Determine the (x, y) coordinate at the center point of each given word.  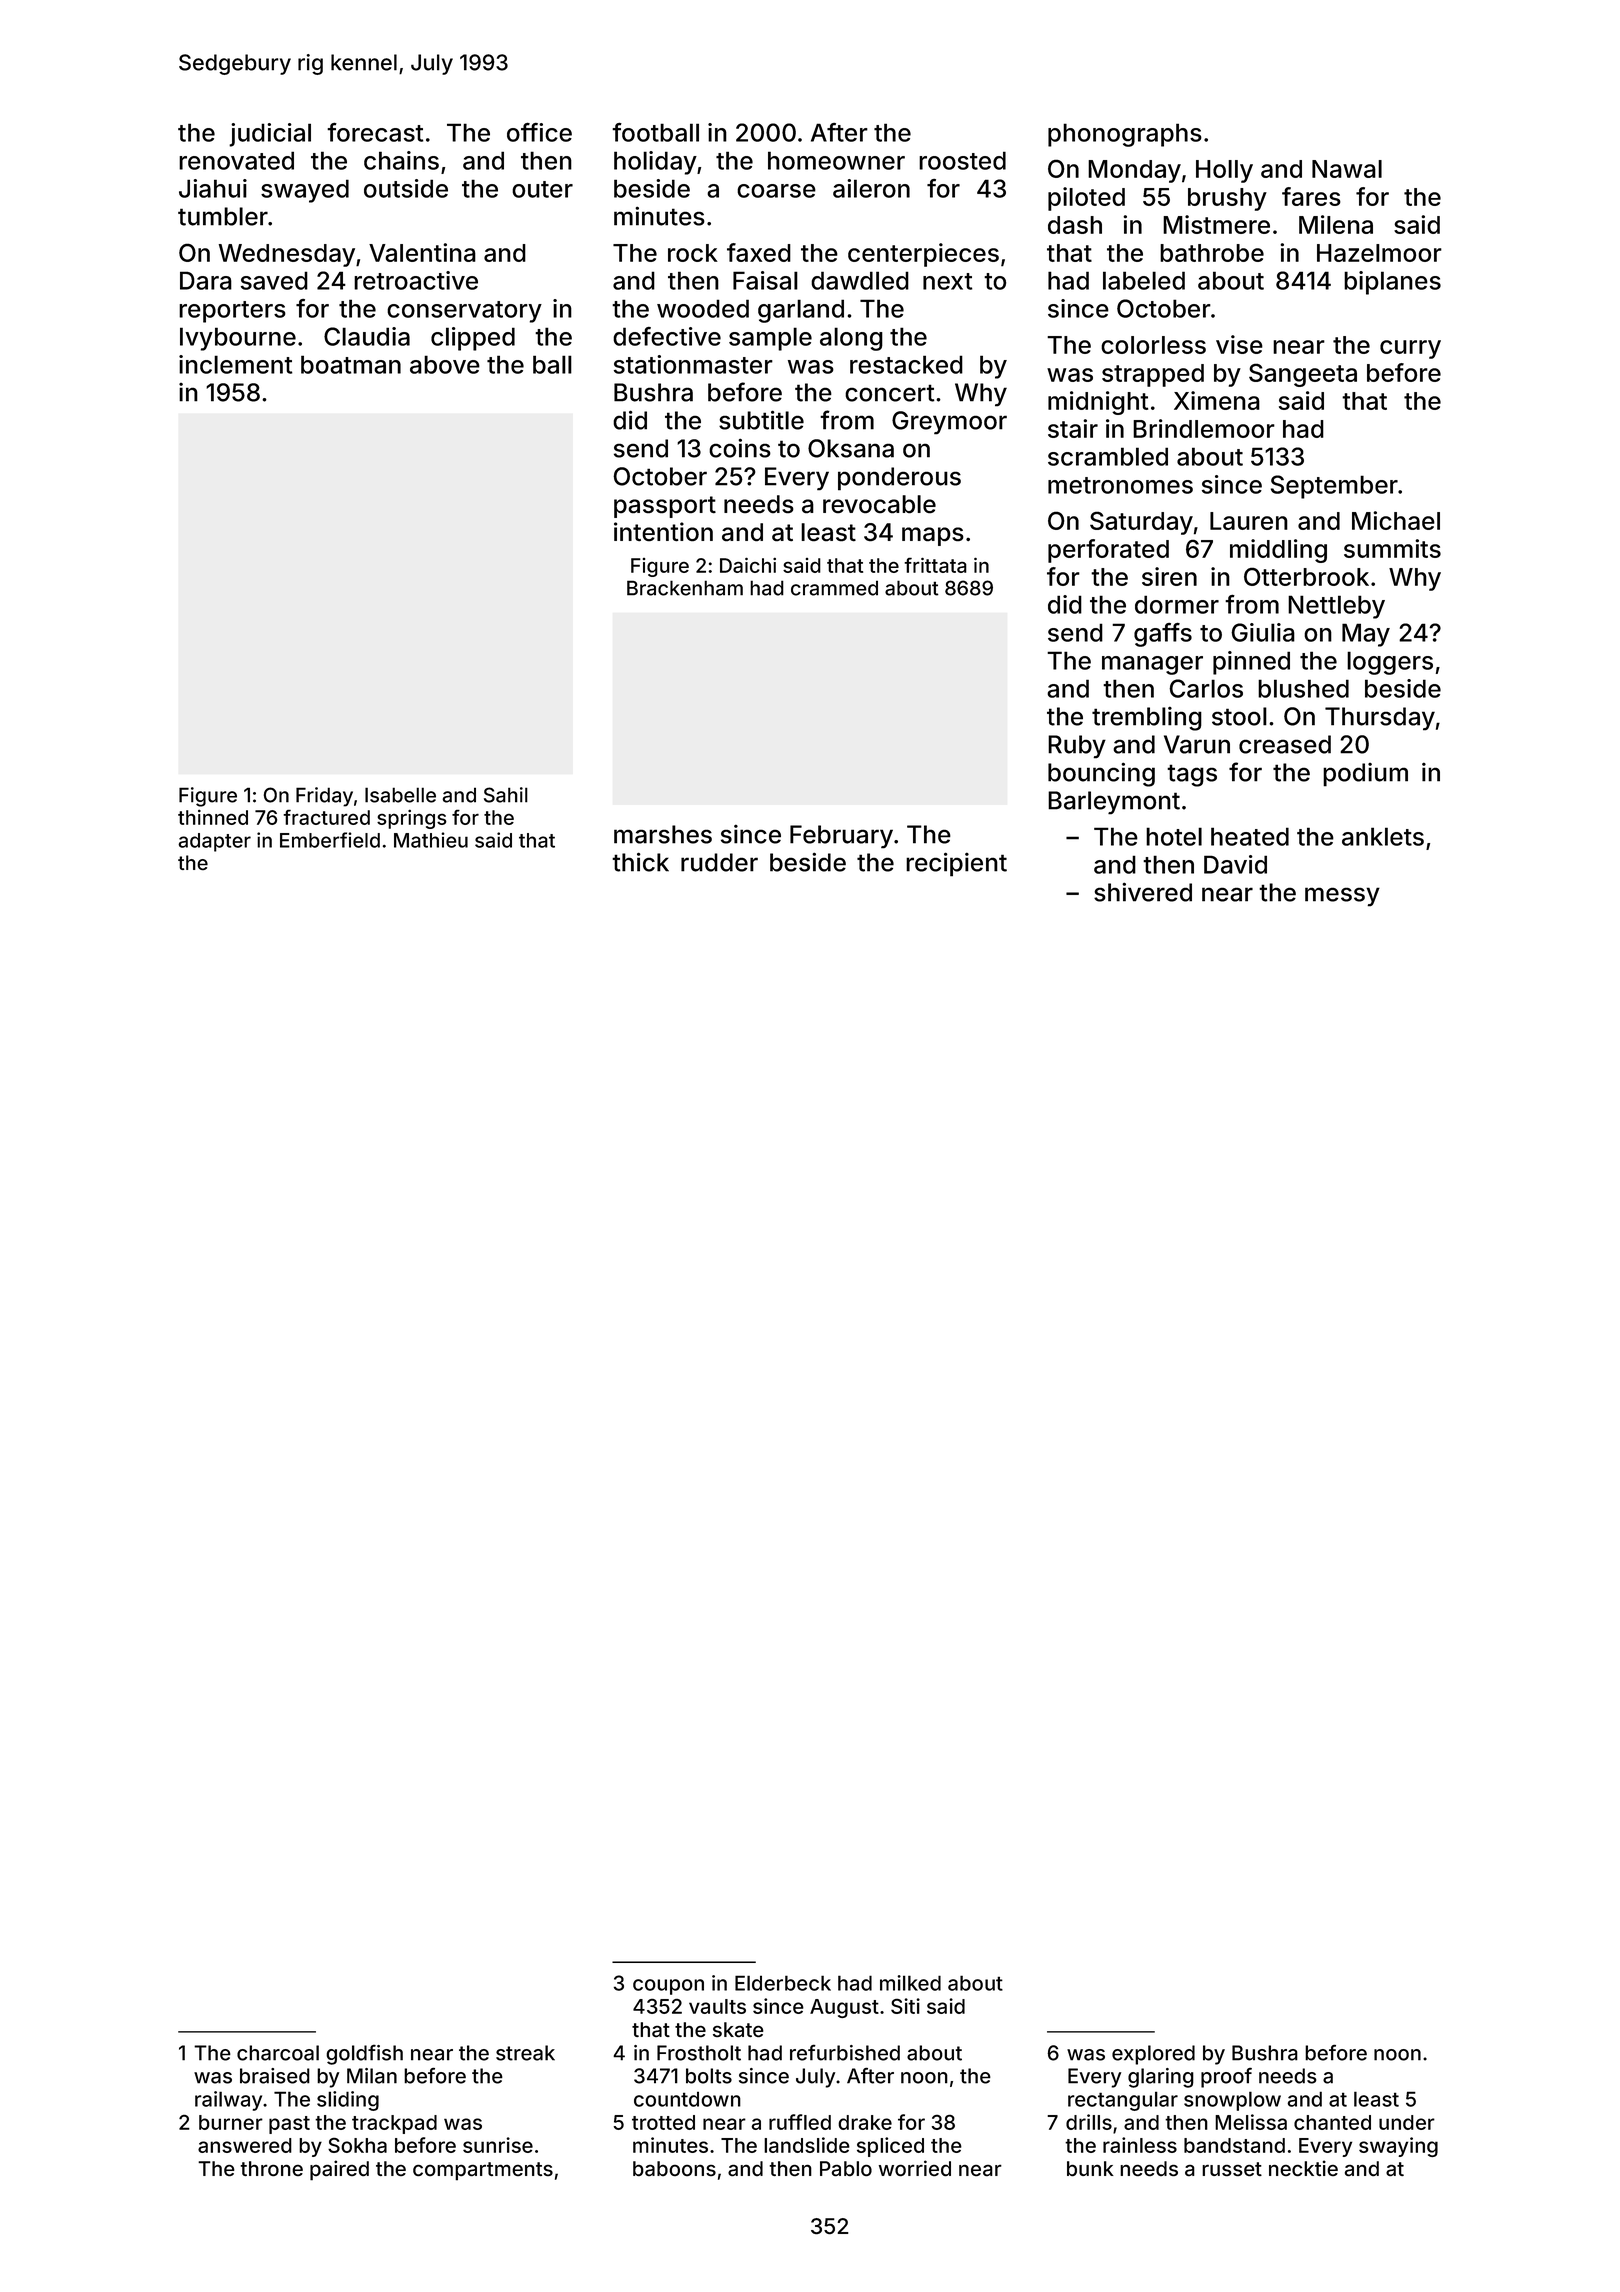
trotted (663, 2122)
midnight (1098, 403)
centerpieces (923, 255)
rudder (719, 862)
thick (640, 862)
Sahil (506, 795)
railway (228, 2101)
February (841, 837)
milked (910, 1983)
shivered (1143, 892)
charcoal (278, 2053)
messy (1342, 897)
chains (401, 160)
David (1235, 864)
